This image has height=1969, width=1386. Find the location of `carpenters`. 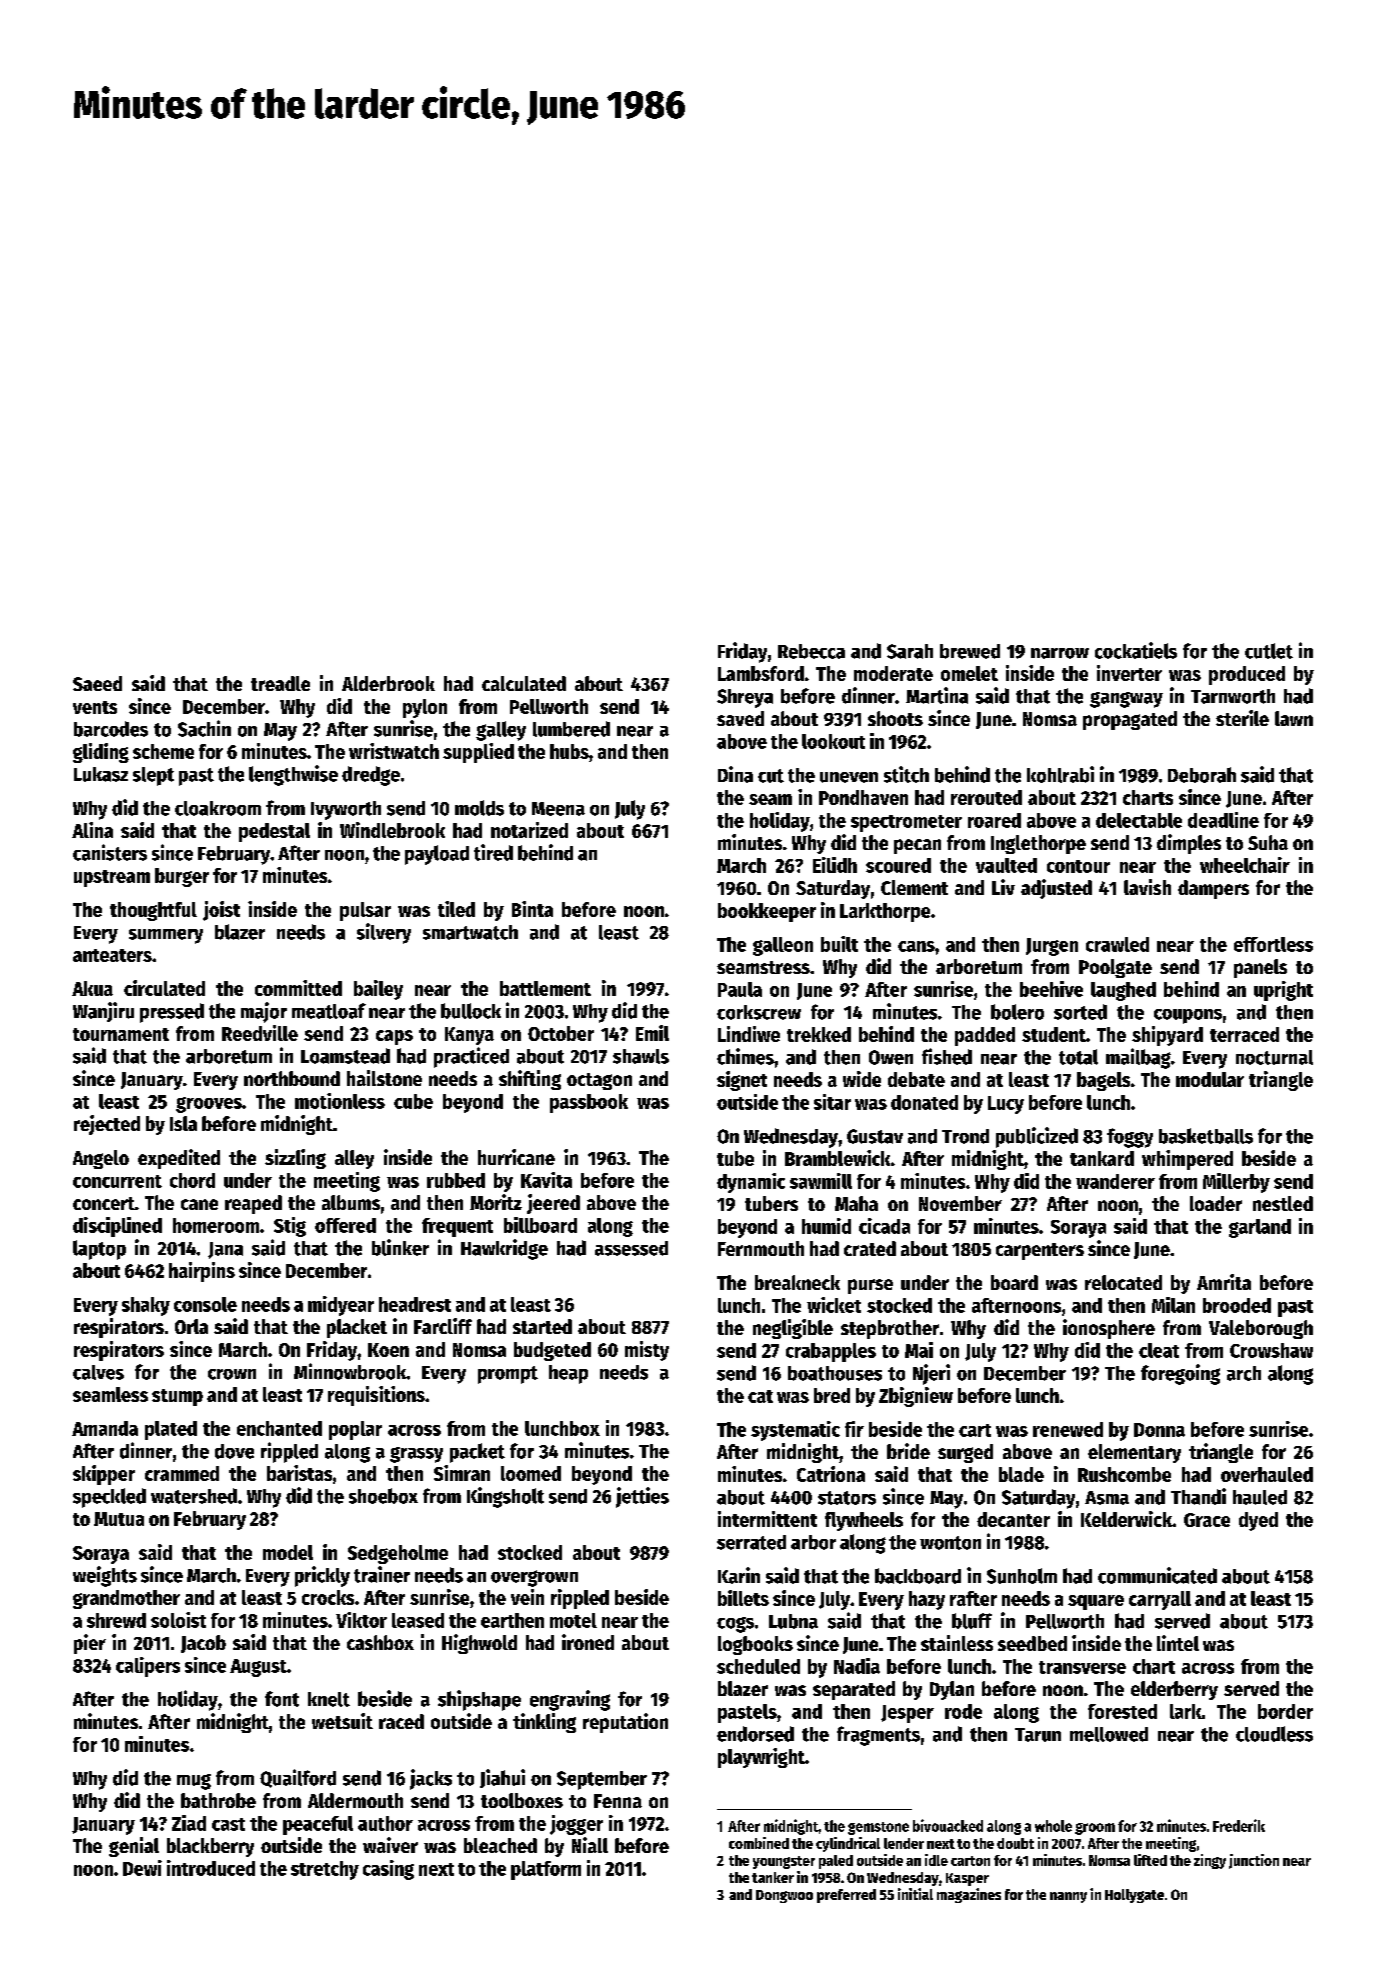

carpenters is located at coordinates (1040, 1251).
